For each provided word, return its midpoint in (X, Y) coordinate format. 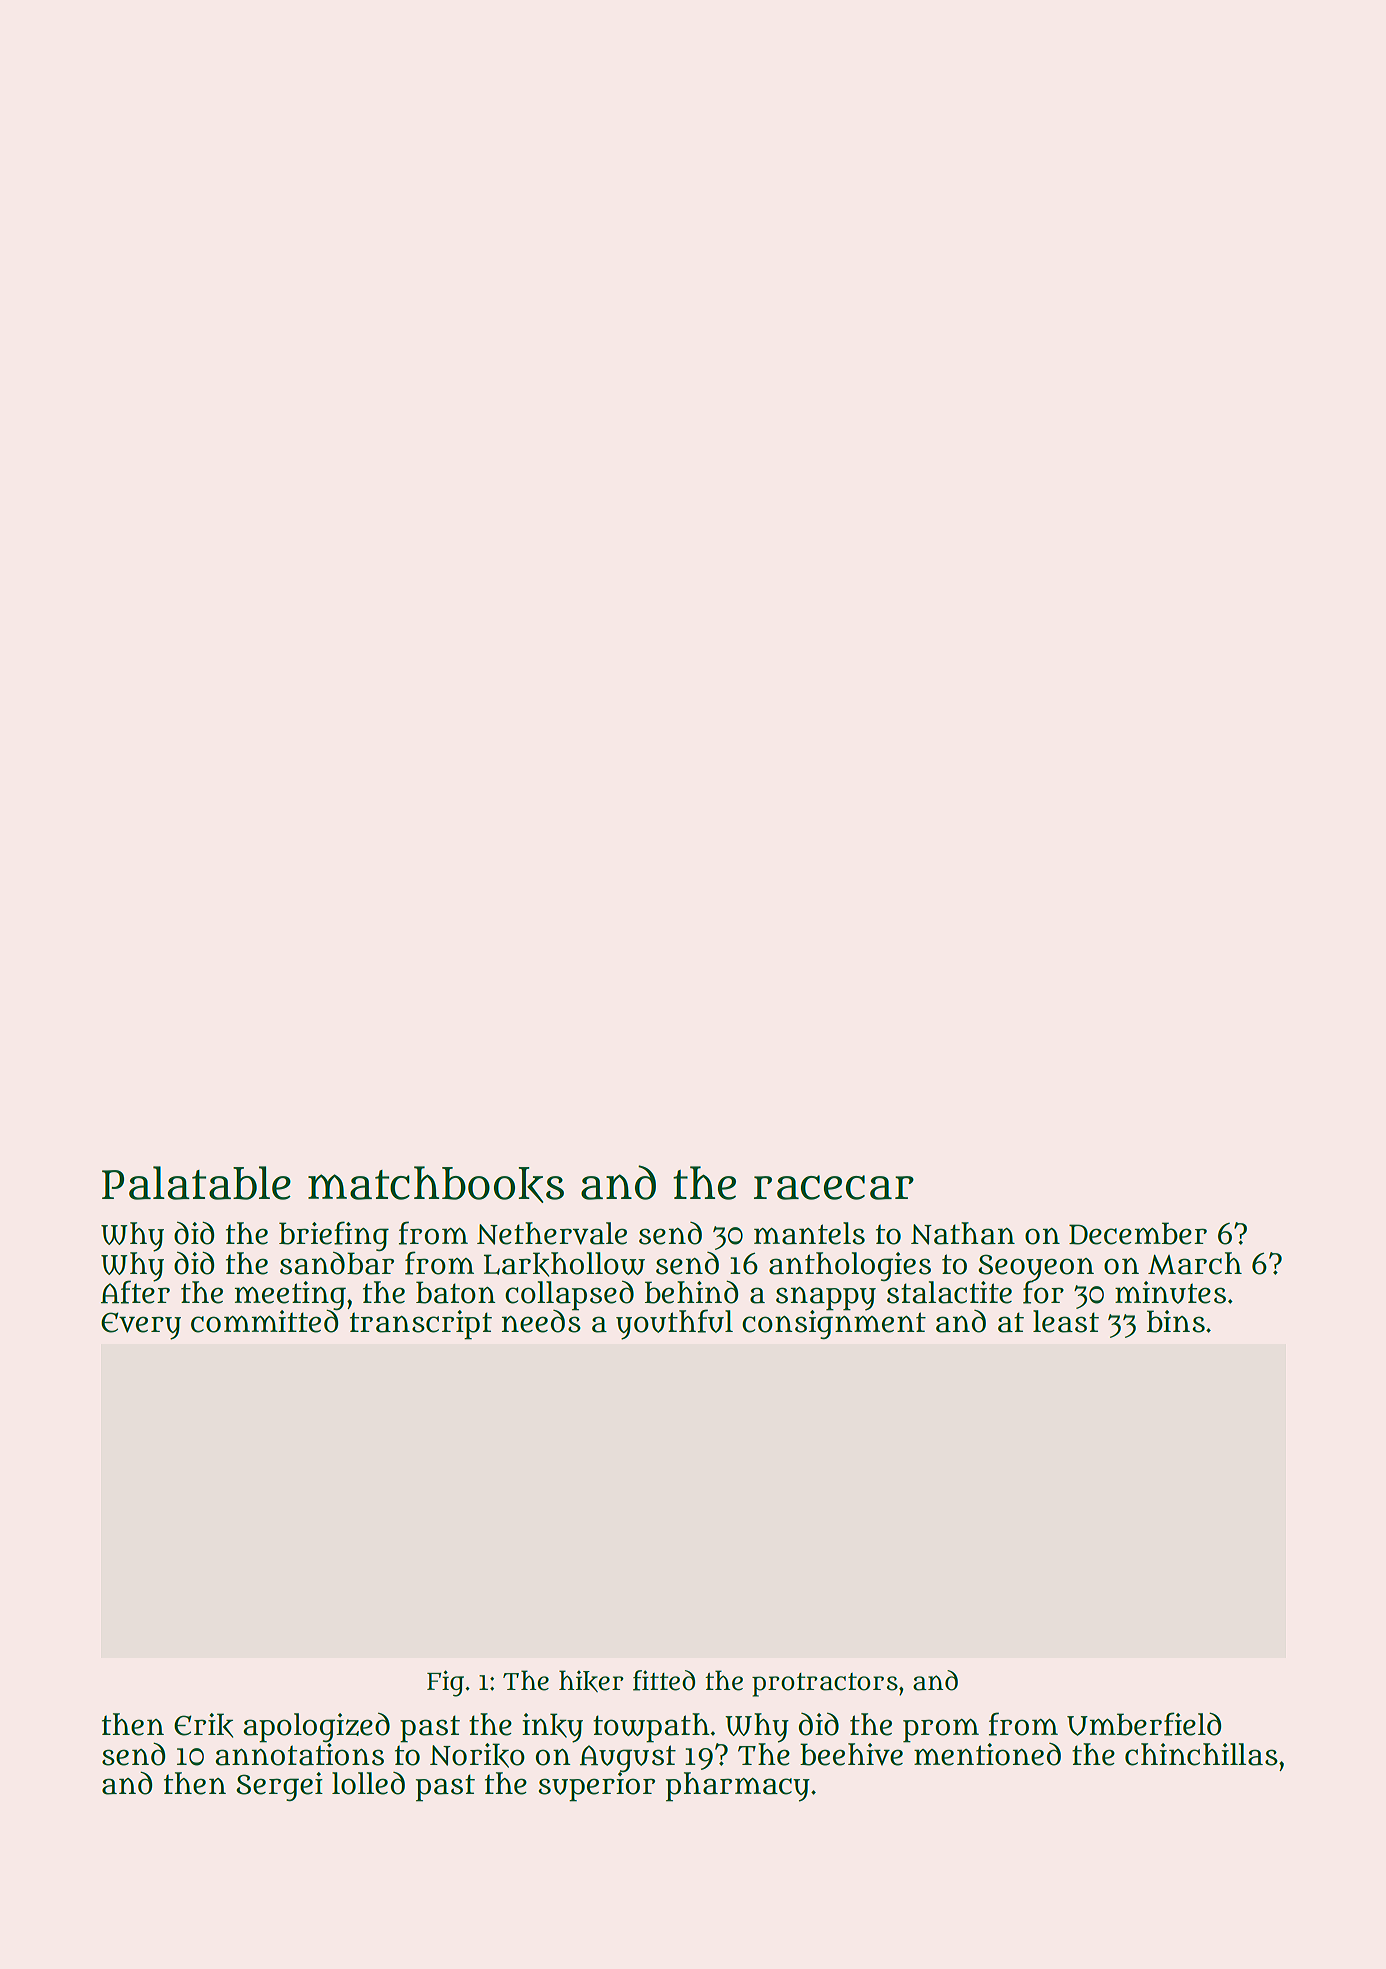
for (1043, 1292)
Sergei (279, 1786)
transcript (421, 1325)
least (1066, 1321)
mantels (809, 1233)
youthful (674, 1324)
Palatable (196, 1183)
